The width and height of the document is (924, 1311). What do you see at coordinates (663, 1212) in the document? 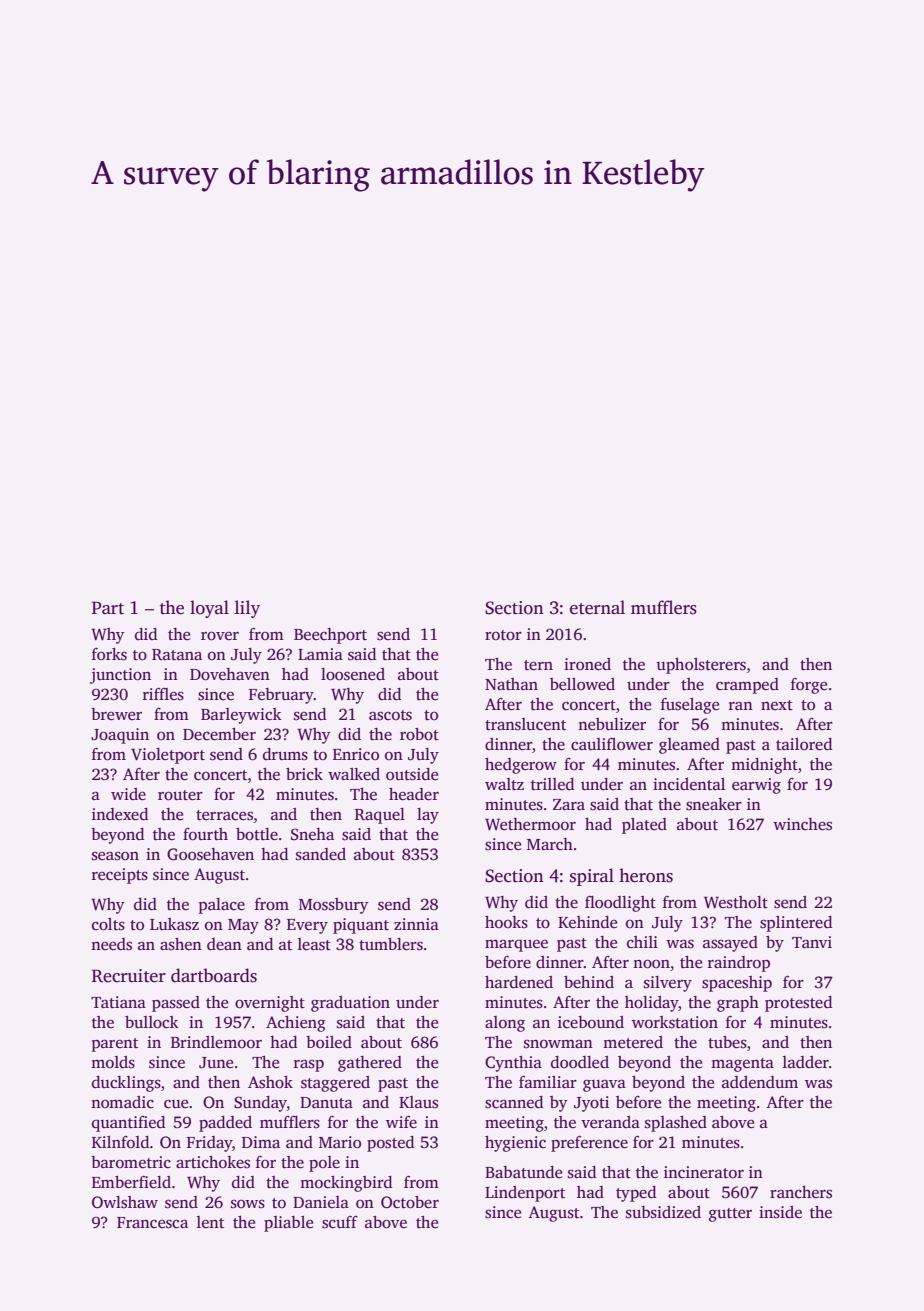
I see `subsidized` at bounding box center [663, 1212].
